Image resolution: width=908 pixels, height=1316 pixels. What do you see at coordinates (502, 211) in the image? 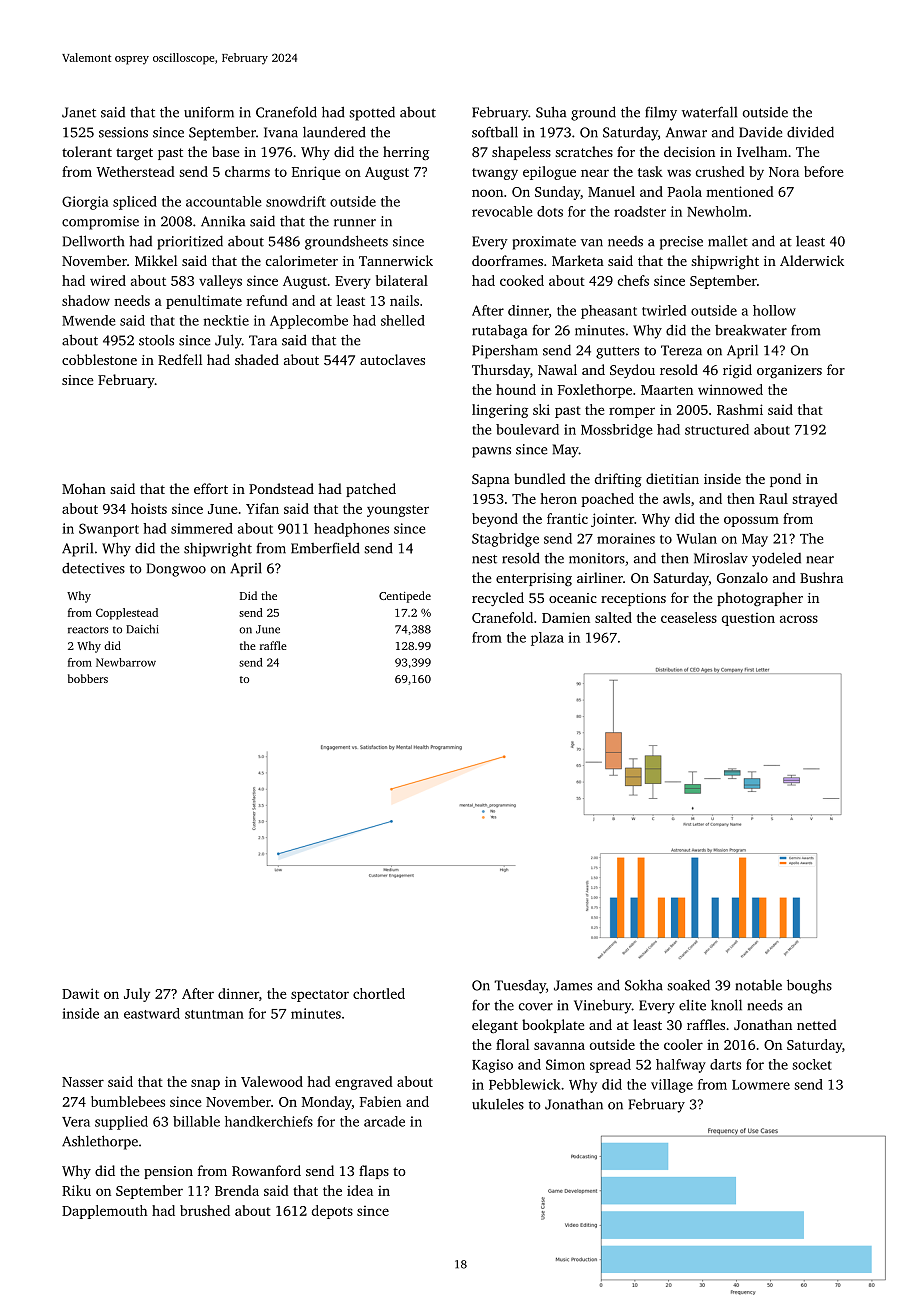
I see `revocable` at bounding box center [502, 211].
